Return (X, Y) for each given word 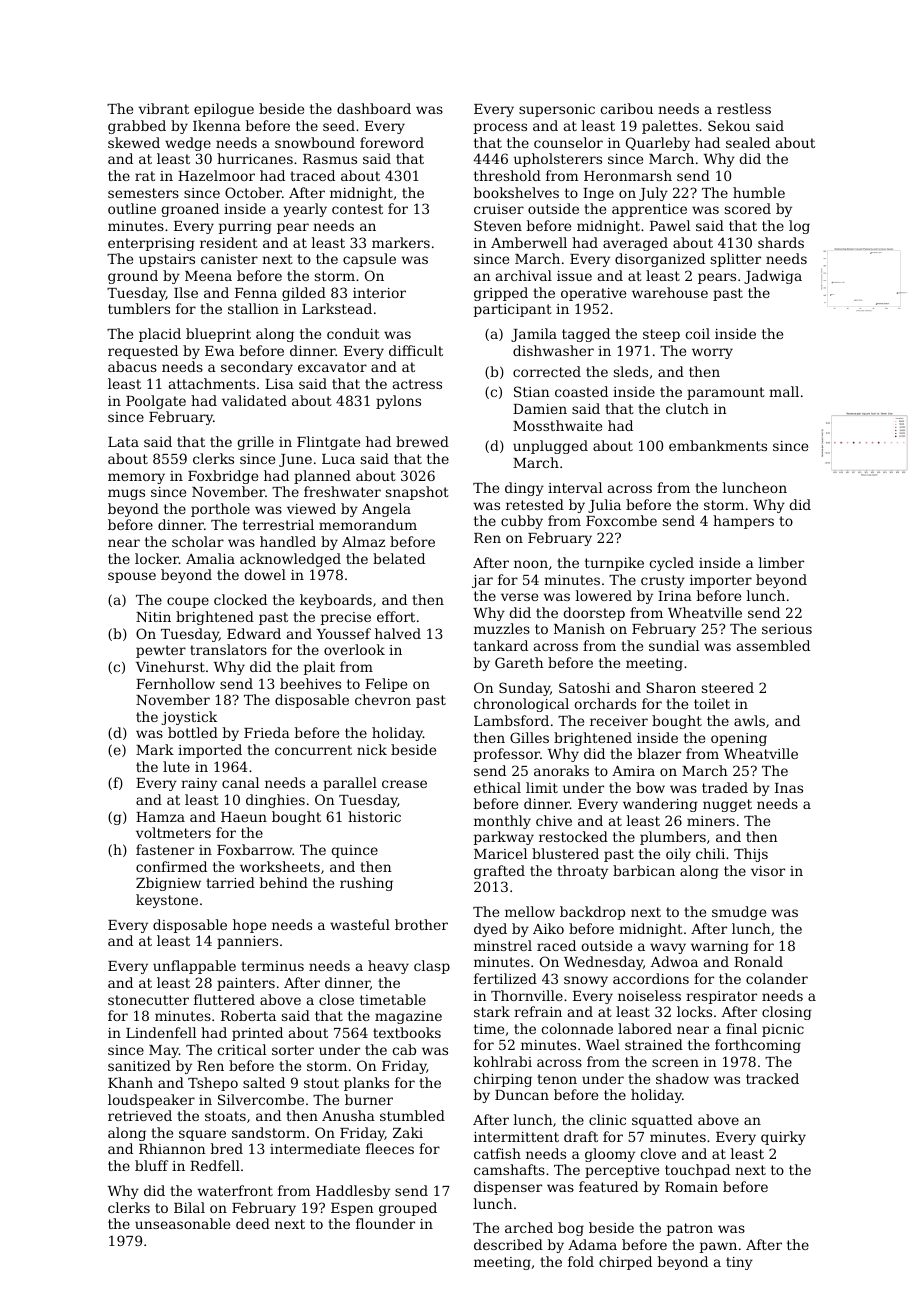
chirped (625, 1263)
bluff (152, 1165)
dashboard (374, 108)
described (508, 1244)
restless (744, 108)
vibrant (163, 108)
